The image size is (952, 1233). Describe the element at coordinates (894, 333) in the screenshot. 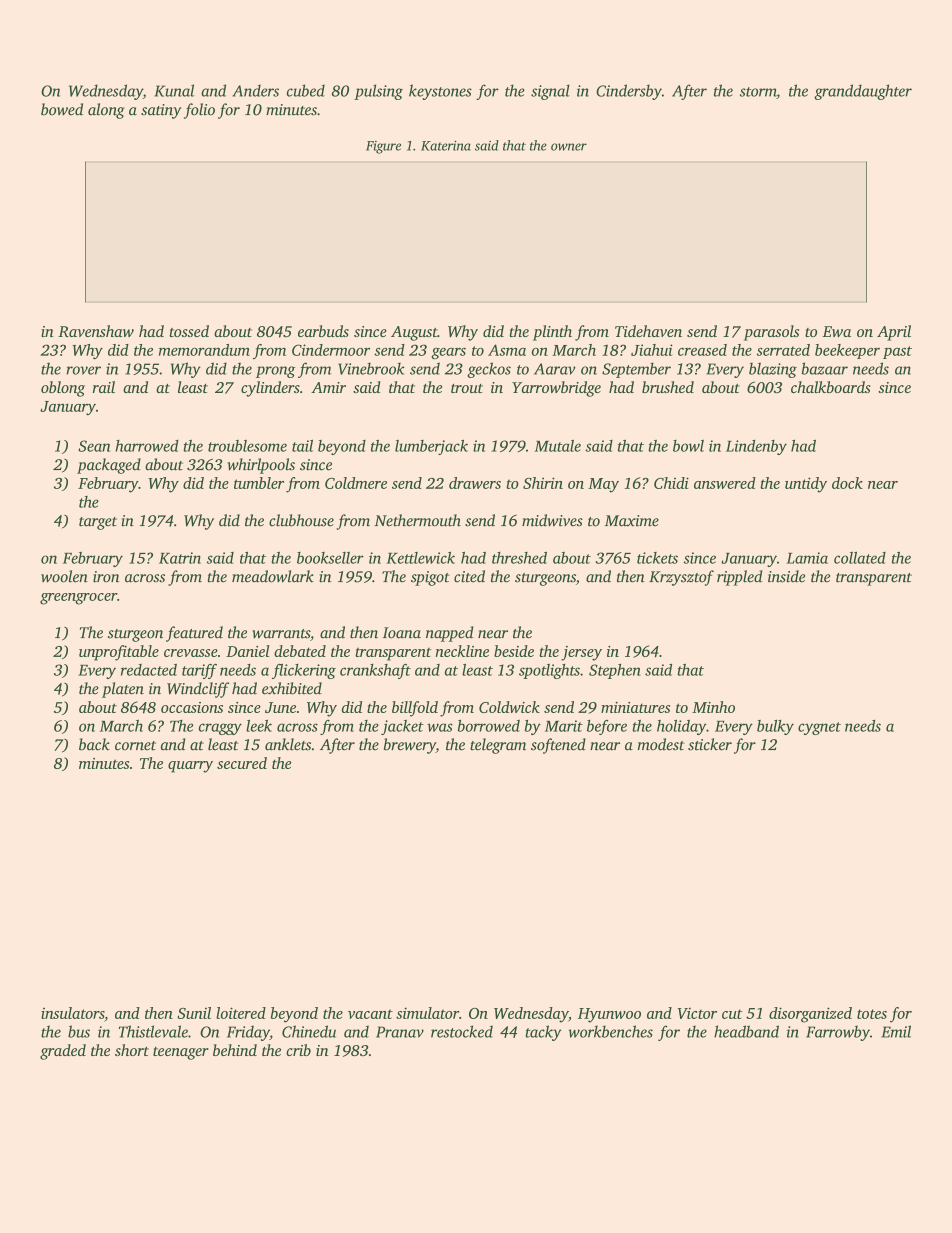

I see `April` at that location.
